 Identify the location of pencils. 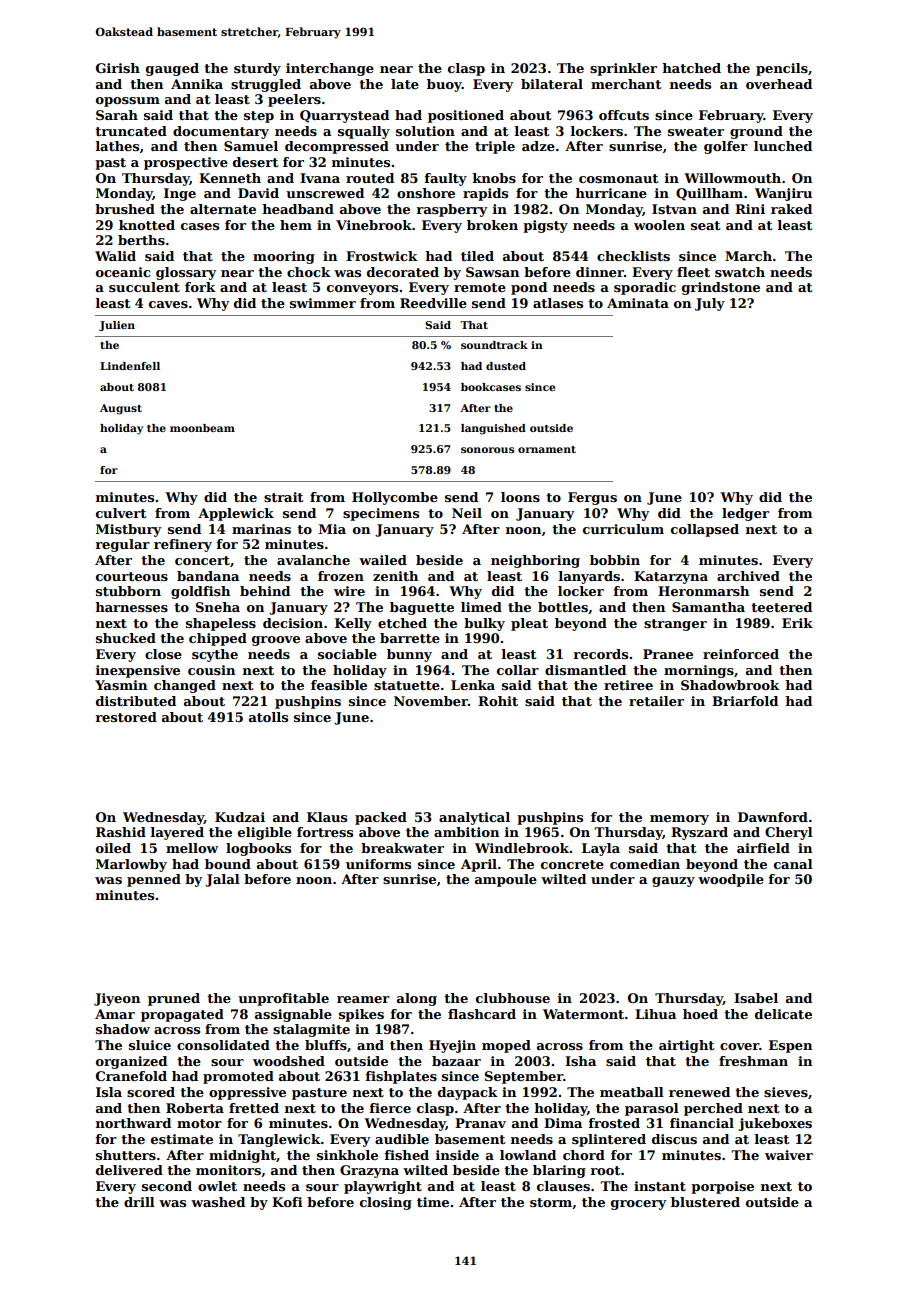
(782, 69).
